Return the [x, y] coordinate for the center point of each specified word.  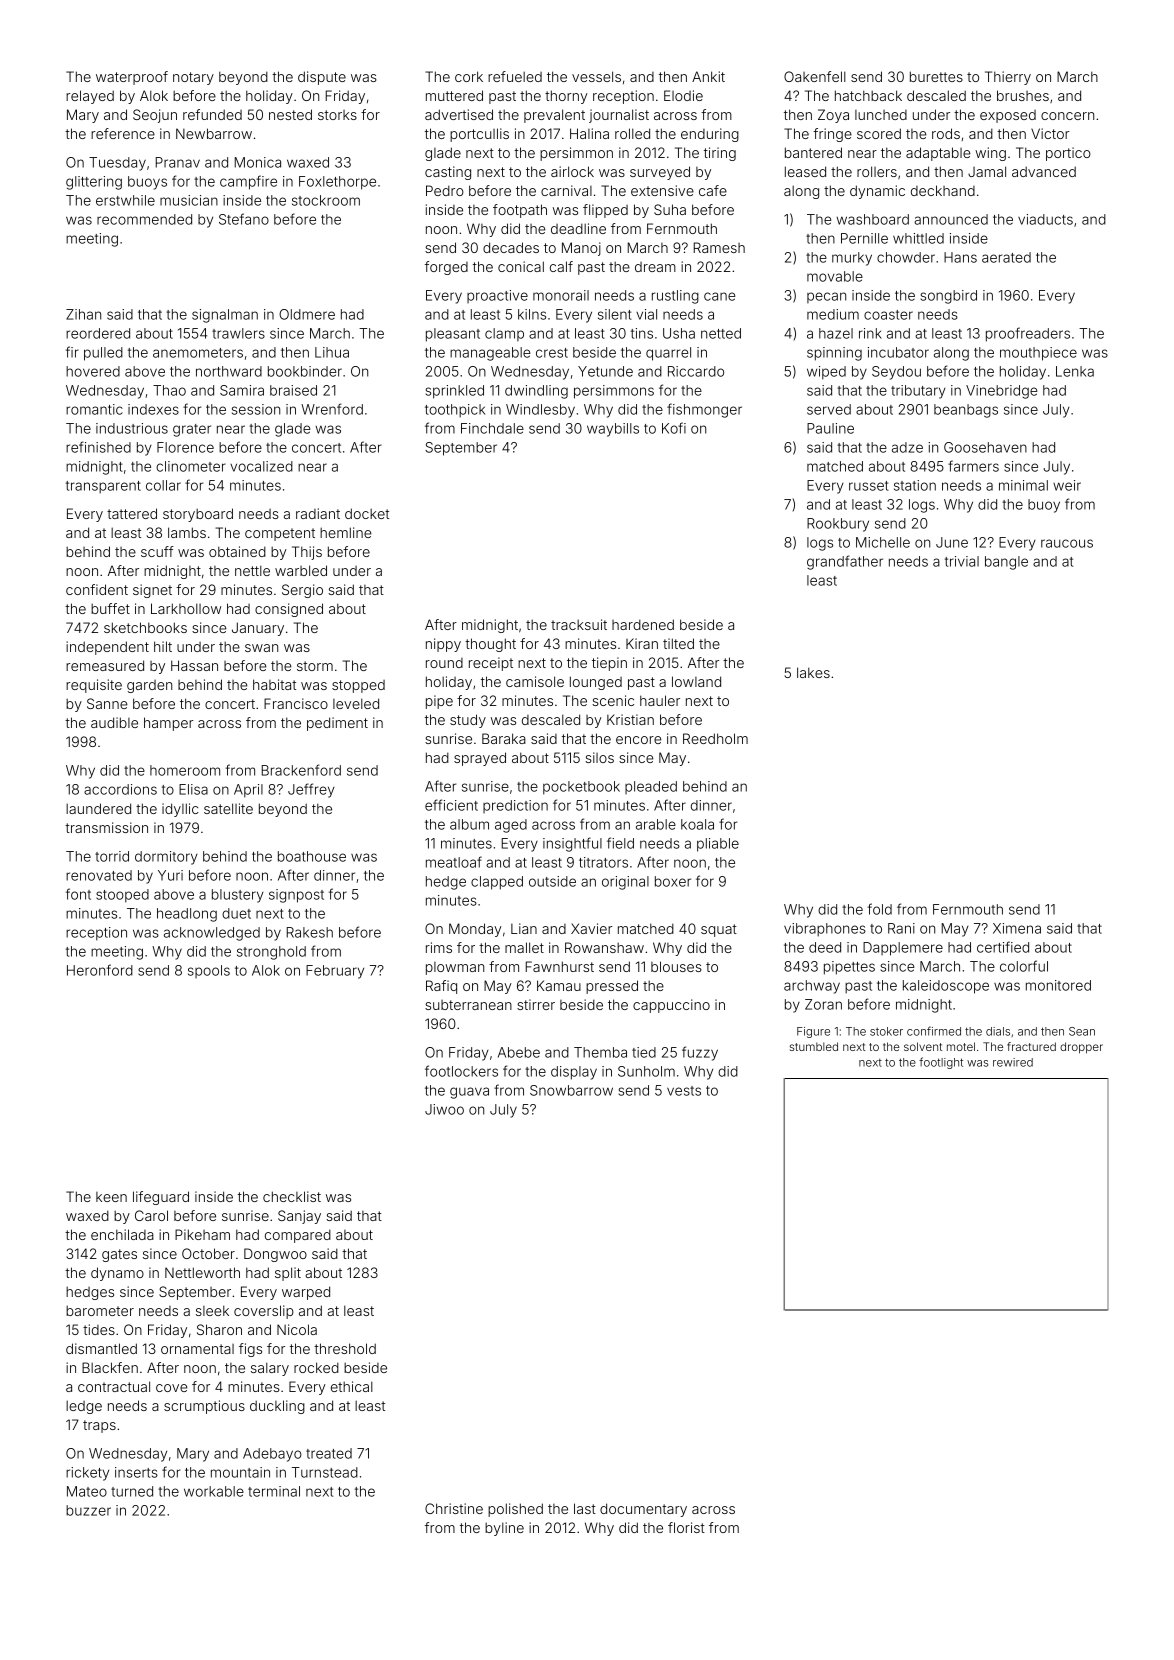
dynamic [877, 192]
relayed [90, 97]
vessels [596, 76]
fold [879, 909]
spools [209, 971]
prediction [515, 806]
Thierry [1008, 78]
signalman [225, 316]
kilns [532, 314]
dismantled [101, 1348]
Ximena [1017, 928]
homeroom [185, 770]
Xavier [592, 928]
